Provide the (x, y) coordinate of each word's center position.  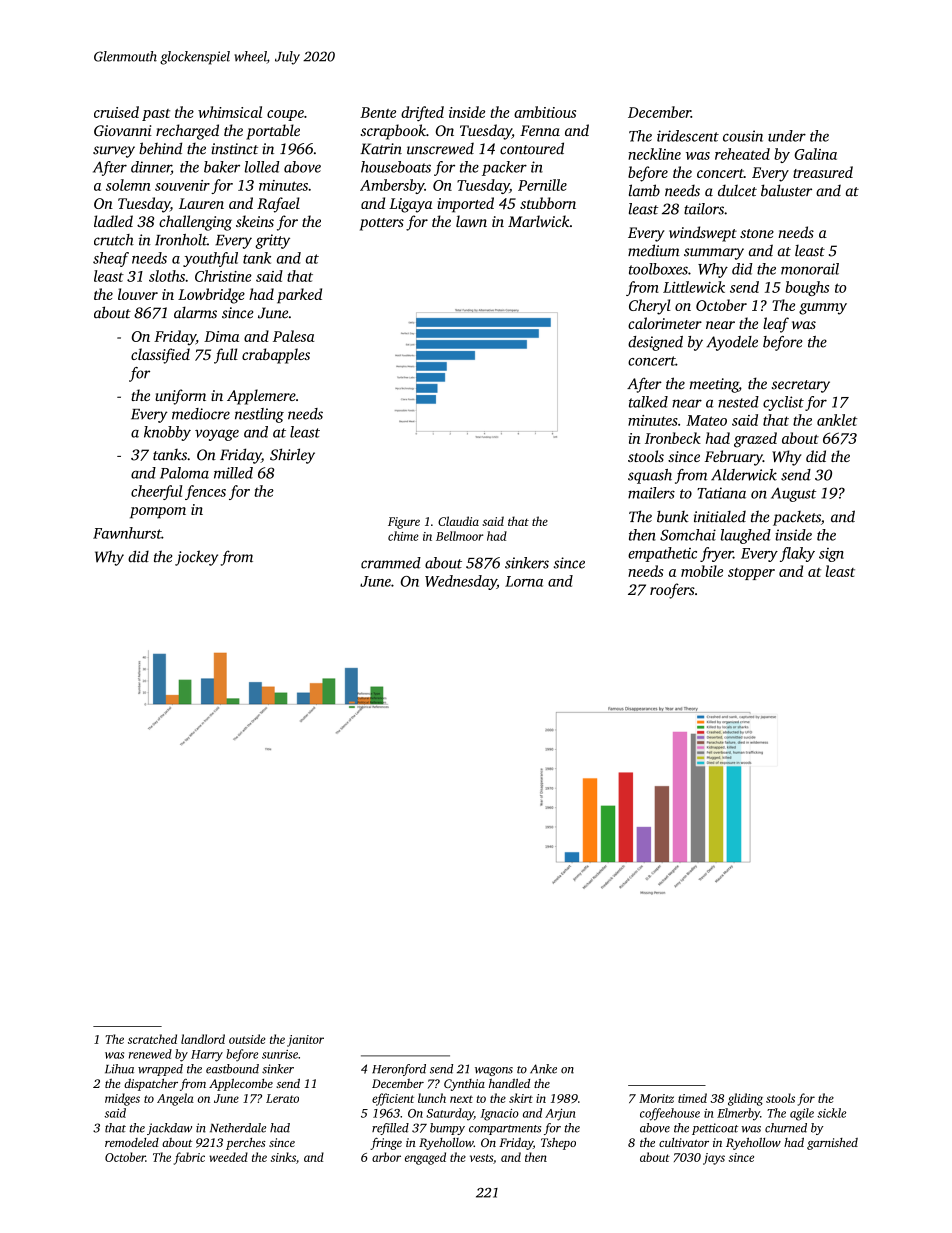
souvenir (182, 185)
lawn (471, 221)
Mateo (706, 420)
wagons (494, 1071)
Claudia (458, 521)
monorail (810, 269)
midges (122, 1099)
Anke (543, 1069)
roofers (672, 591)
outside (247, 1039)
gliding (745, 1099)
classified (160, 356)
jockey (196, 558)
